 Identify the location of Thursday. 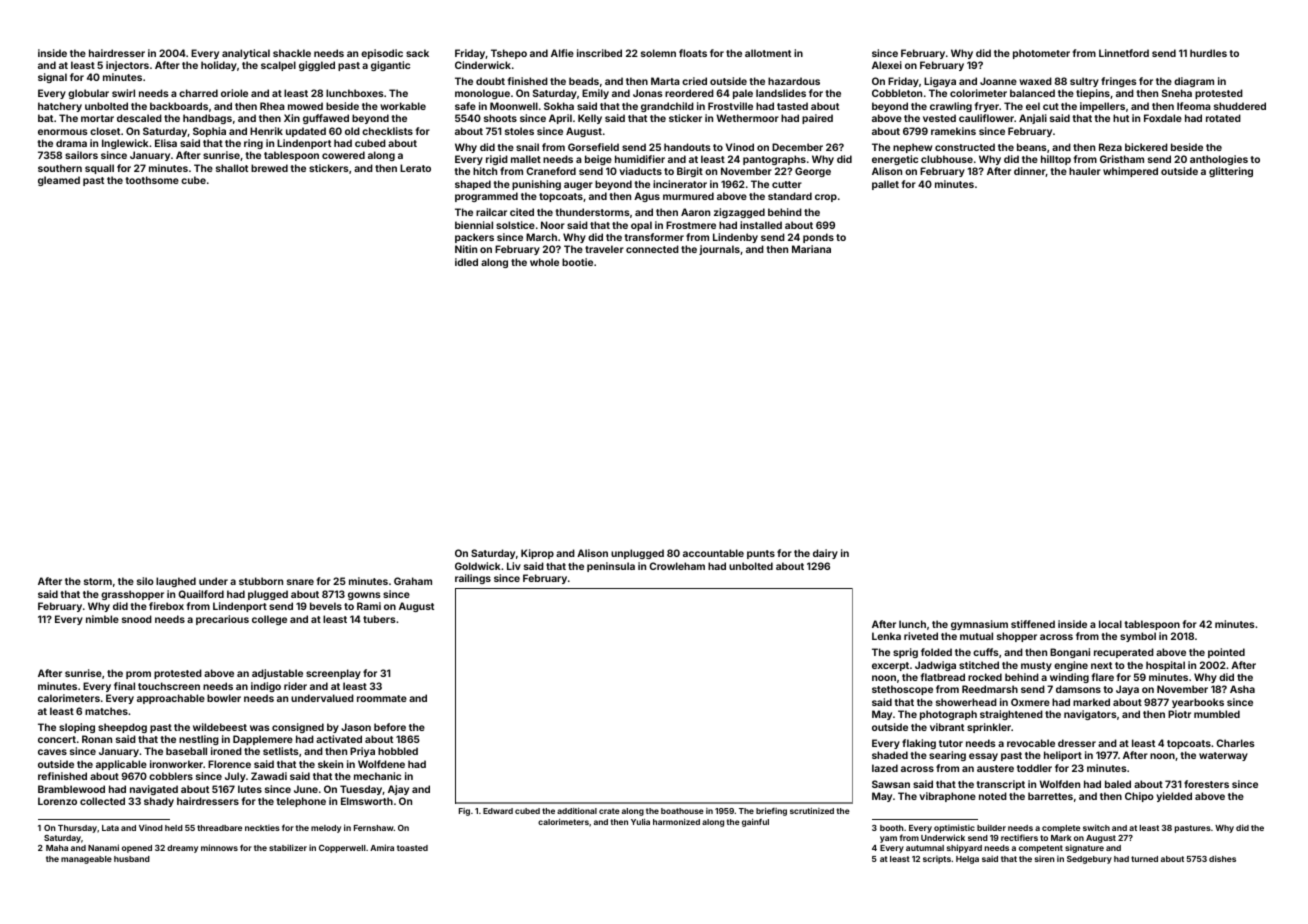
(77, 829).
